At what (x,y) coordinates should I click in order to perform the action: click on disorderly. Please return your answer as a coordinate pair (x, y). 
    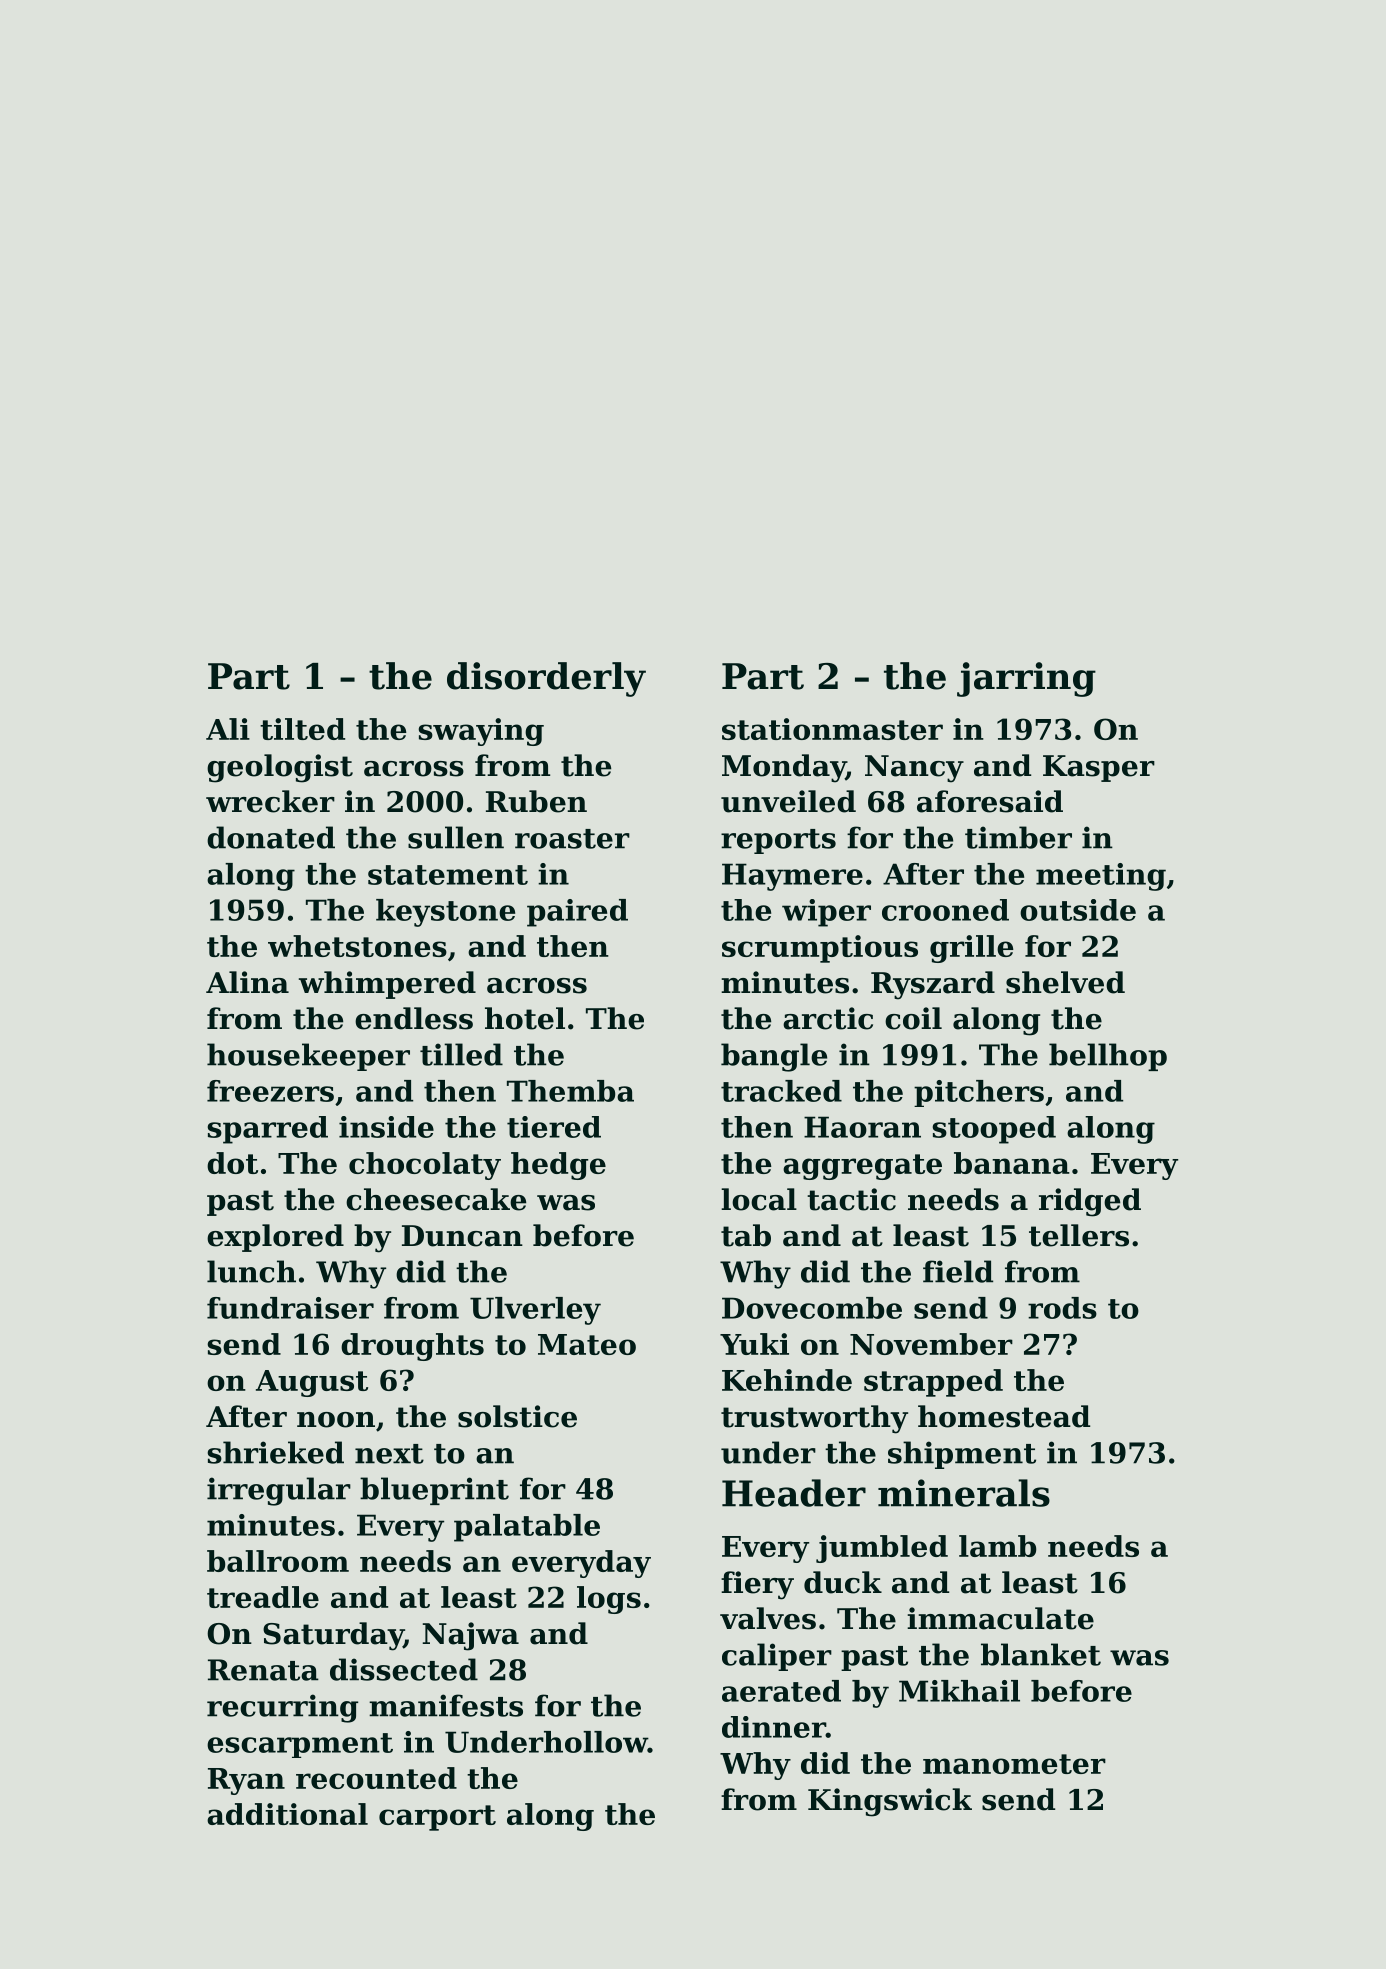
    Looking at the image, I should click on (546, 679).
